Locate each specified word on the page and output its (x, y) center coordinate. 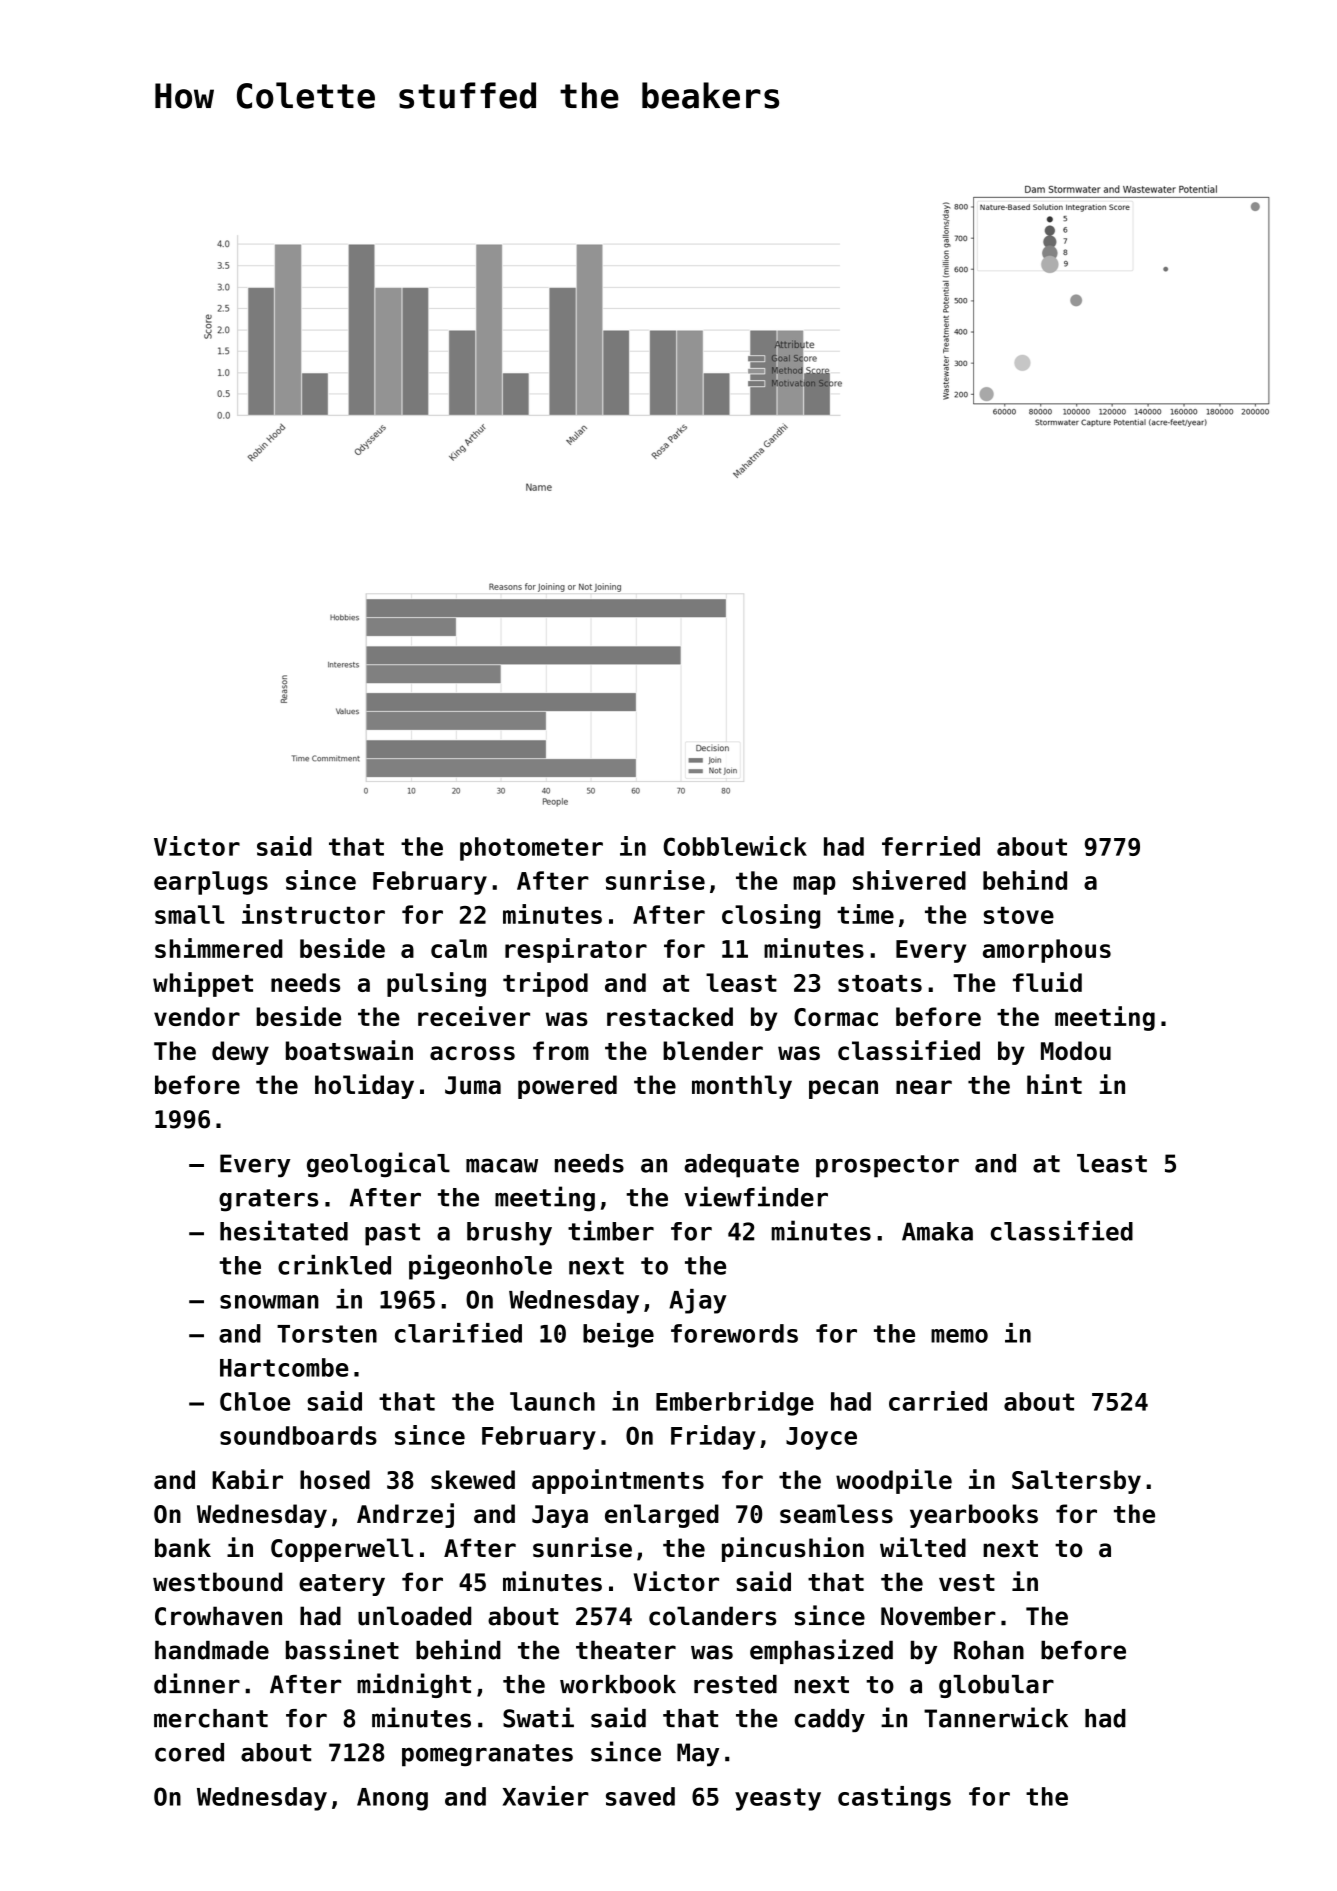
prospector (887, 1166)
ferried (931, 846)
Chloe (255, 1401)
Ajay (698, 1301)
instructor (313, 914)
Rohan (989, 1650)
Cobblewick (735, 846)
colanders (713, 1616)
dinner (197, 1683)
